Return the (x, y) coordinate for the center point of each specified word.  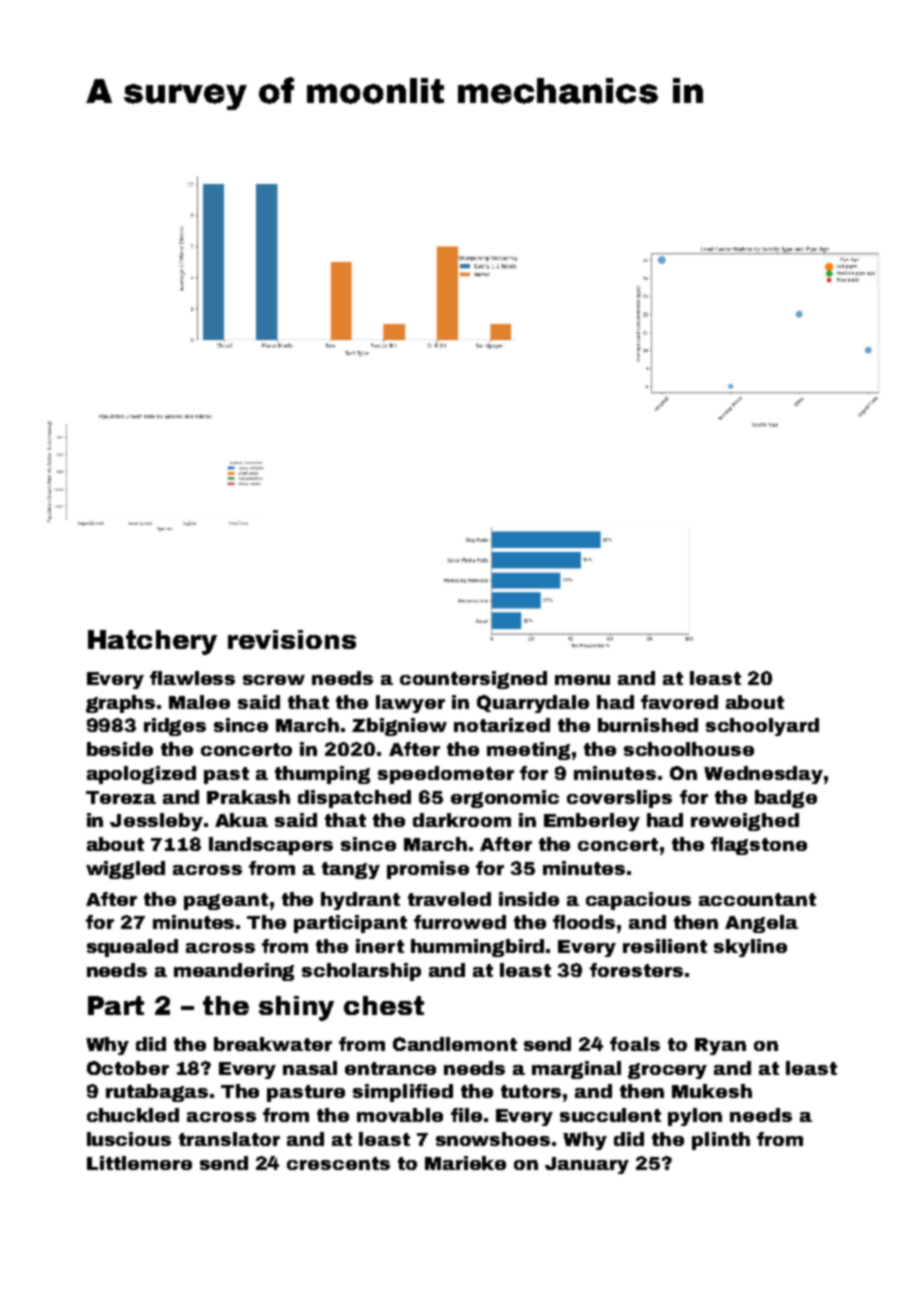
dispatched (354, 799)
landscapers (271, 846)
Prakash (248, 797)
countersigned (473, 680)
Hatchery (152, 642)
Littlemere (139, 1163)
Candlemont (455, 1044)
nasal (310, 1068)
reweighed (745, 822)
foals (635, 1044)
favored (679, 702)
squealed (132, 948)
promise (428, 870)
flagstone (759, 846)
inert (380, 946)
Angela (761, 924)
